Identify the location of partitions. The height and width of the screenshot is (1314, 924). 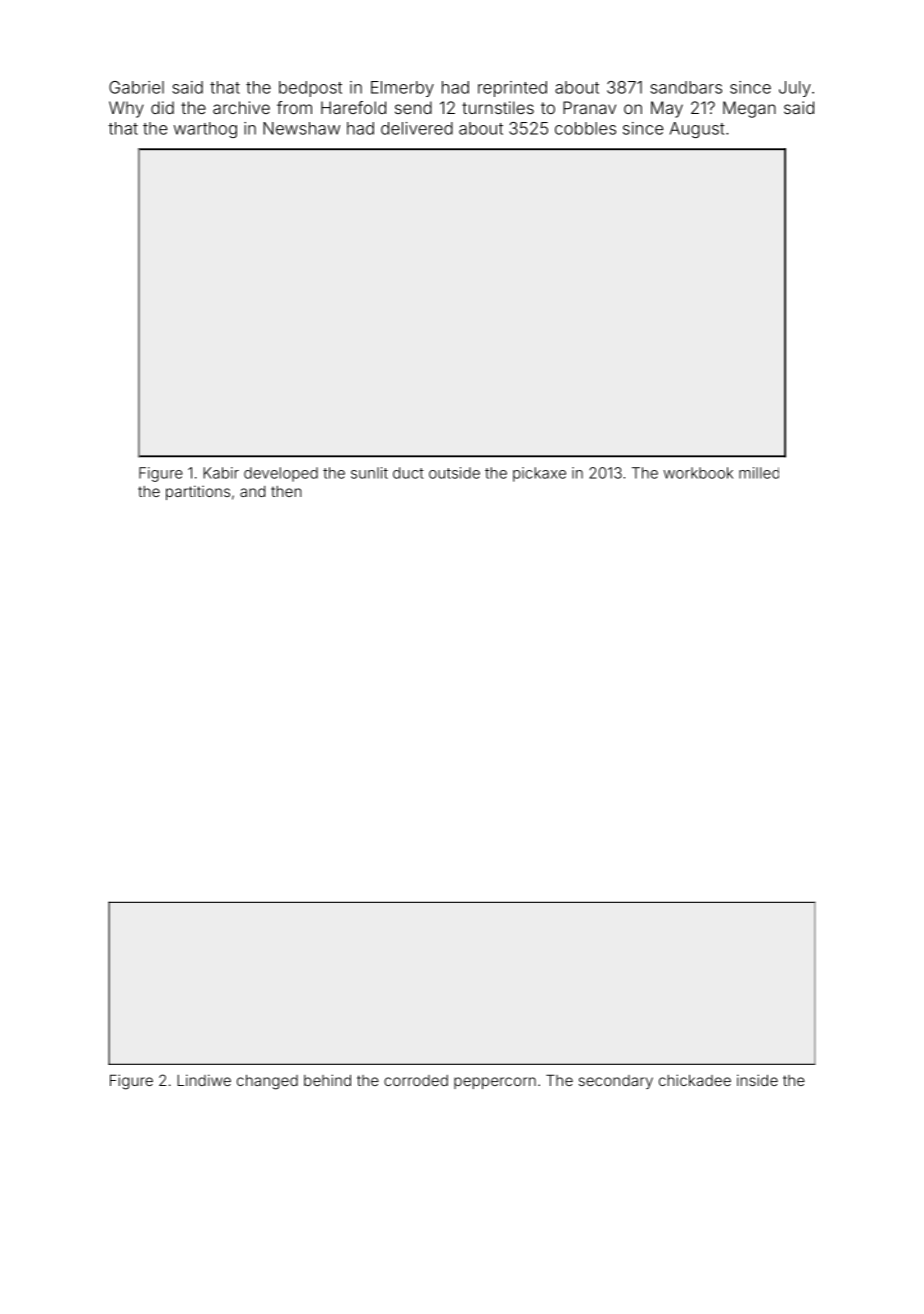
(198, 492).
